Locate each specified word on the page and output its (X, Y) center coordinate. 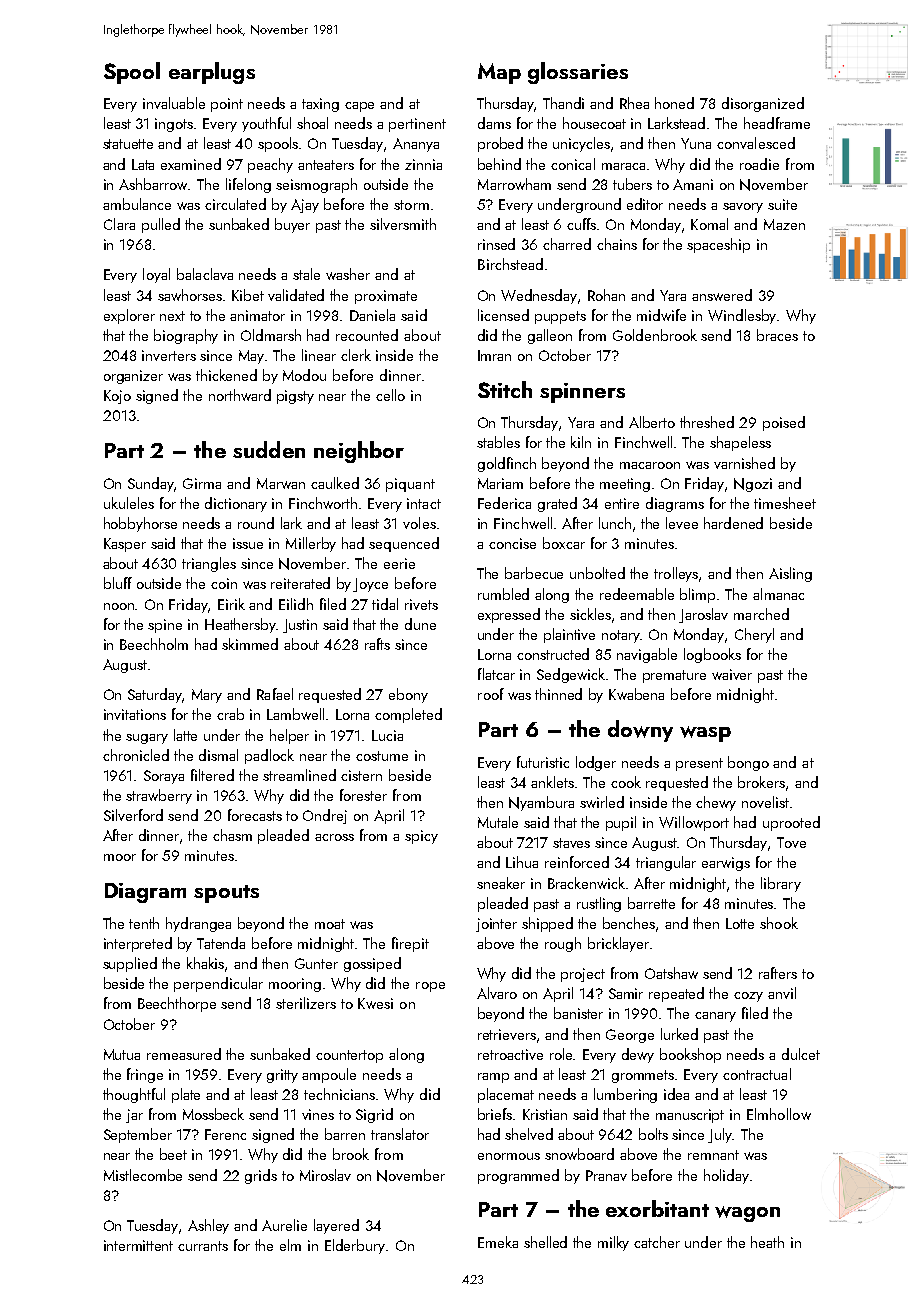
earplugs (212, 73)
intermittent (138, 1245)
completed (408, 715)
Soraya (164, 777)
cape (359, 107)
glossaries (578, 73)
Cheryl (754, 635)
